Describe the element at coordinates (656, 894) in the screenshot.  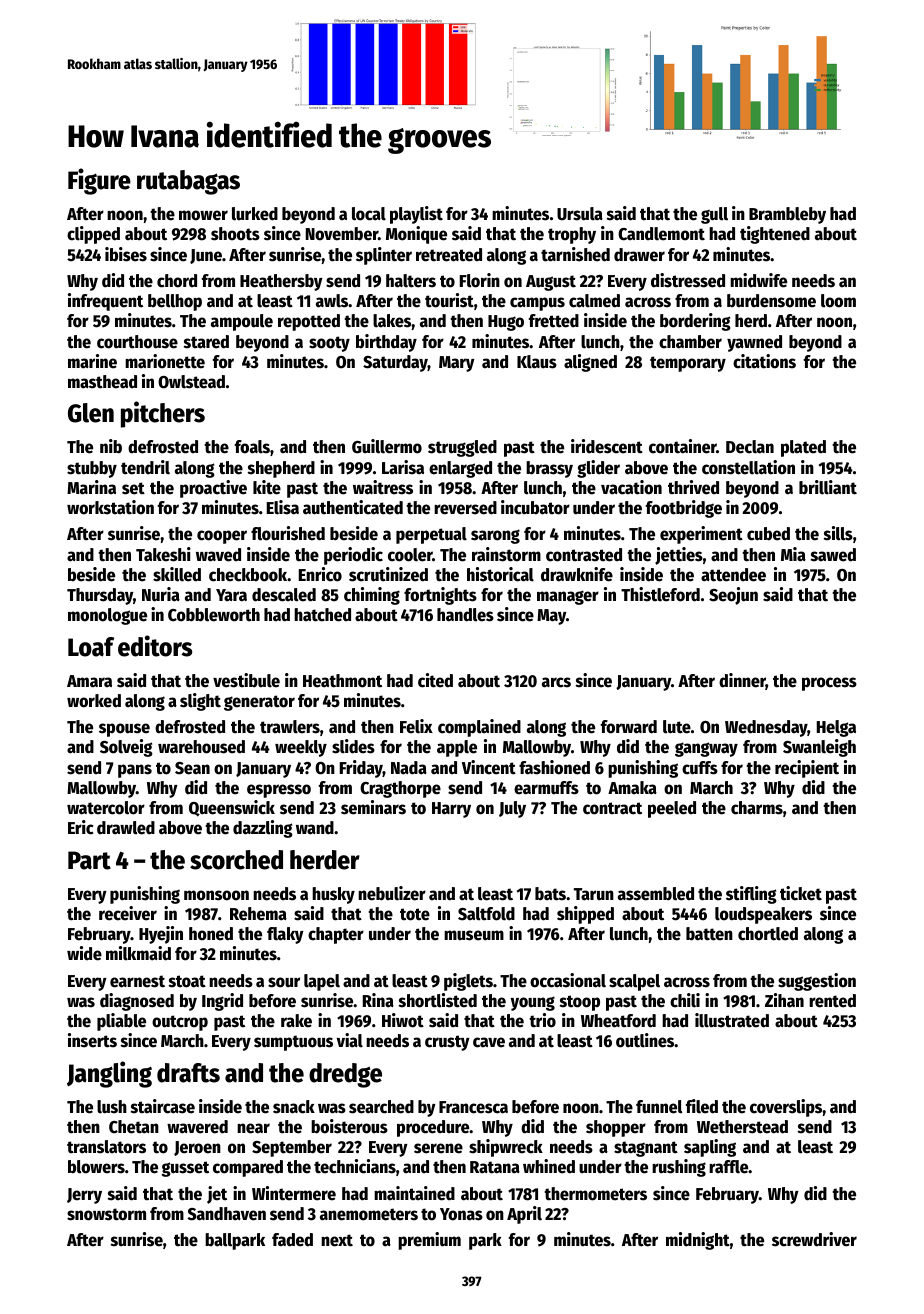
I see `assembled` at that location.
